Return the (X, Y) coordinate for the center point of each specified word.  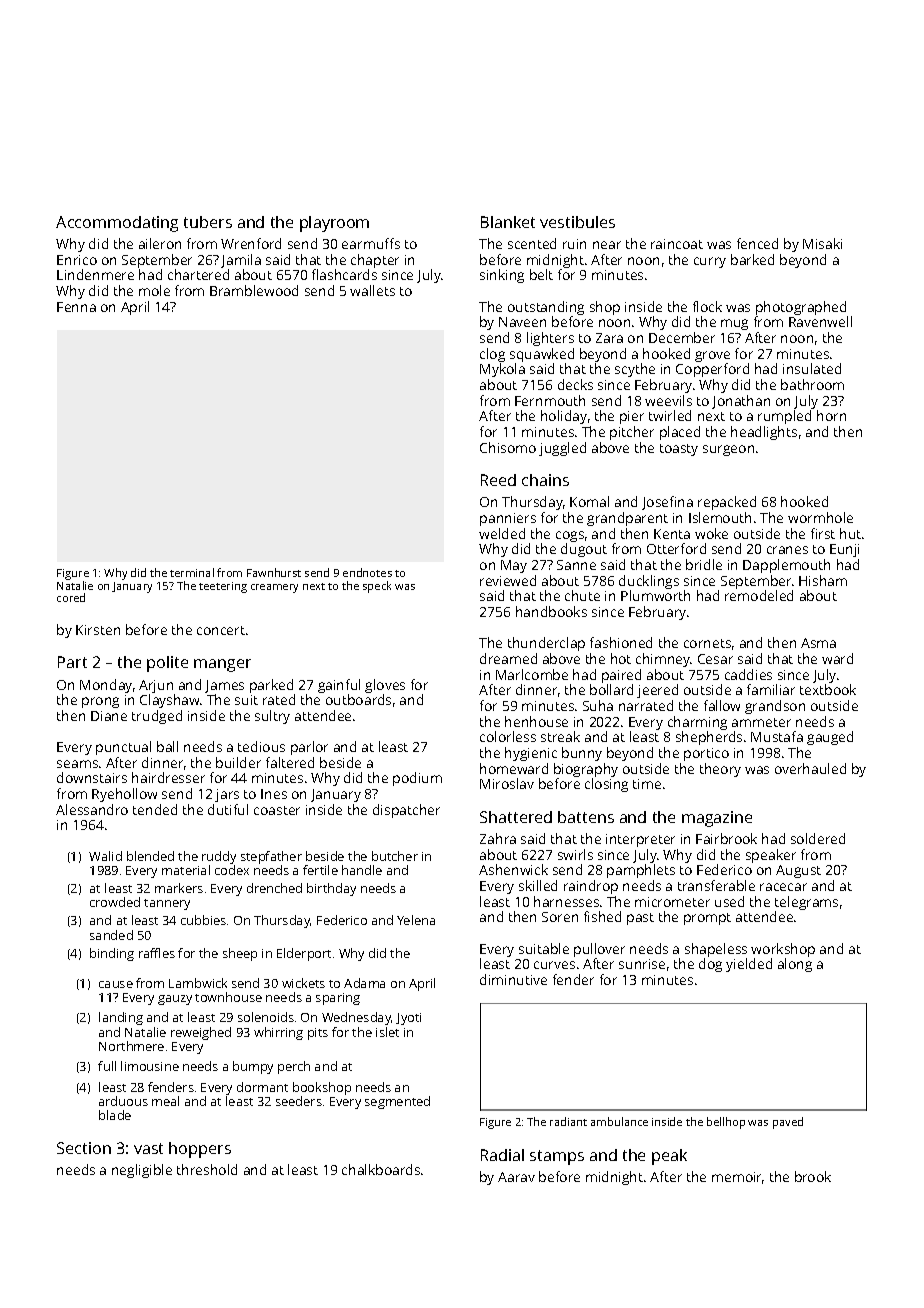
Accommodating (117, 224)
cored (71, 597)
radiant (568, 1121)
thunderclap (546, 644)
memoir (736, 1177)
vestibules (577, 222)
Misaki (822, 243)
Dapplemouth (786, 566)
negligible (142, 1171)
